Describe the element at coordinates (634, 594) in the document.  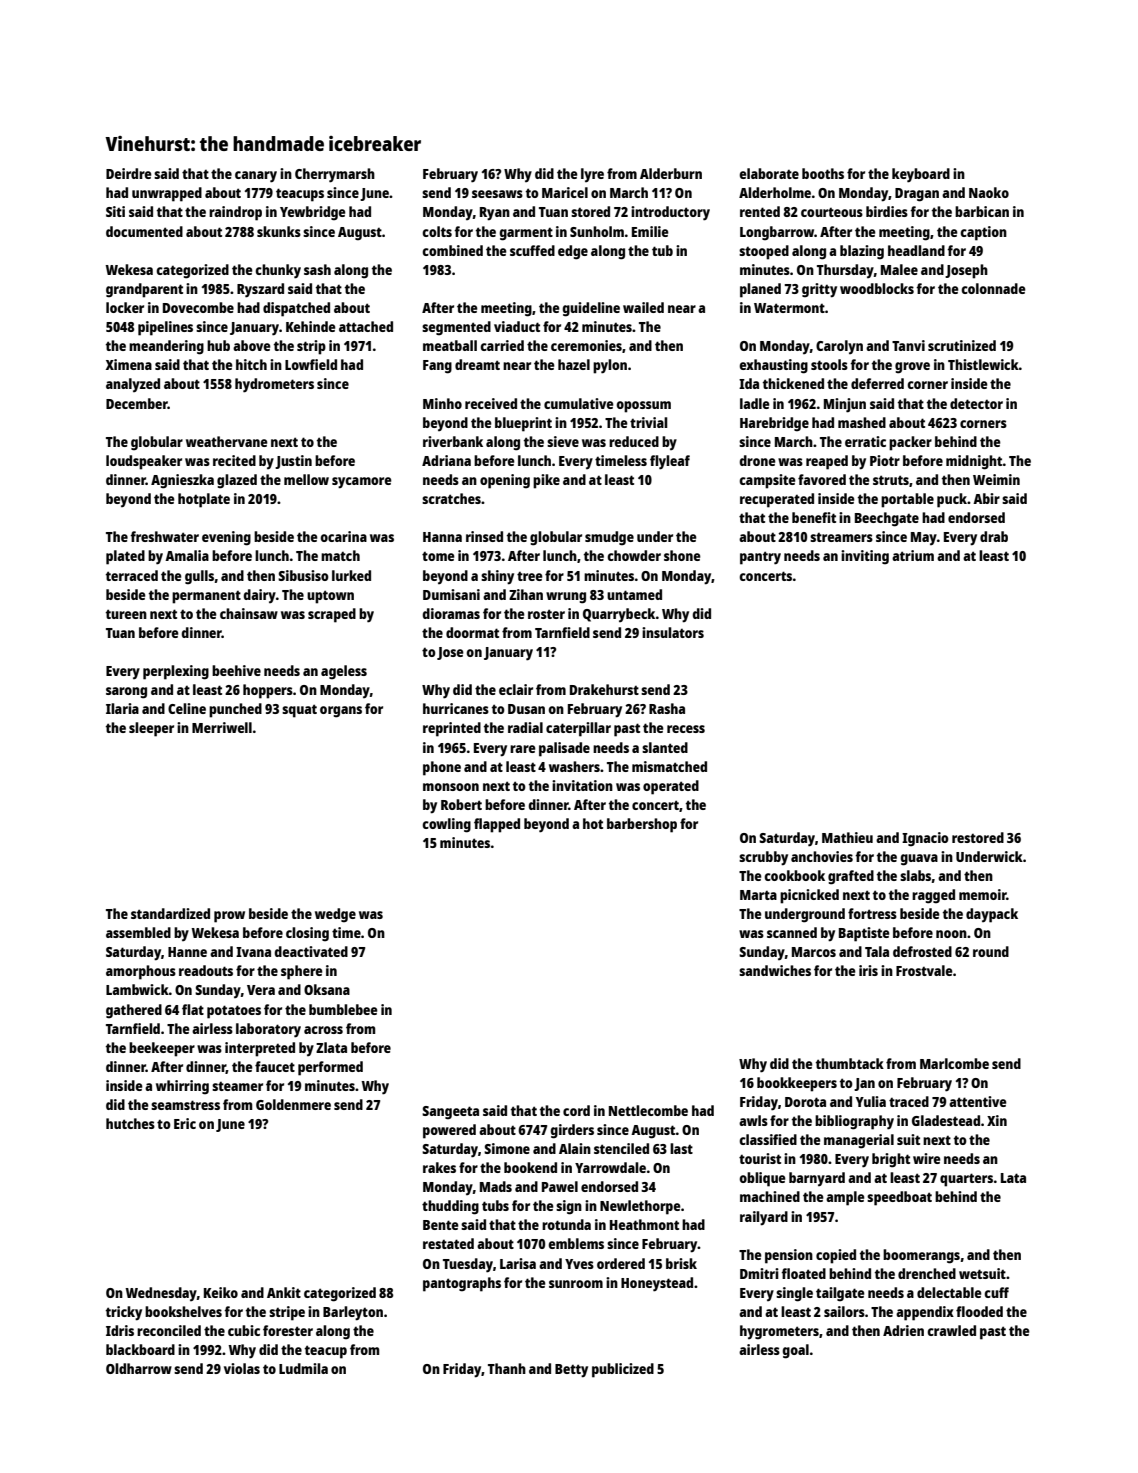
I see `untamed` at that location.
